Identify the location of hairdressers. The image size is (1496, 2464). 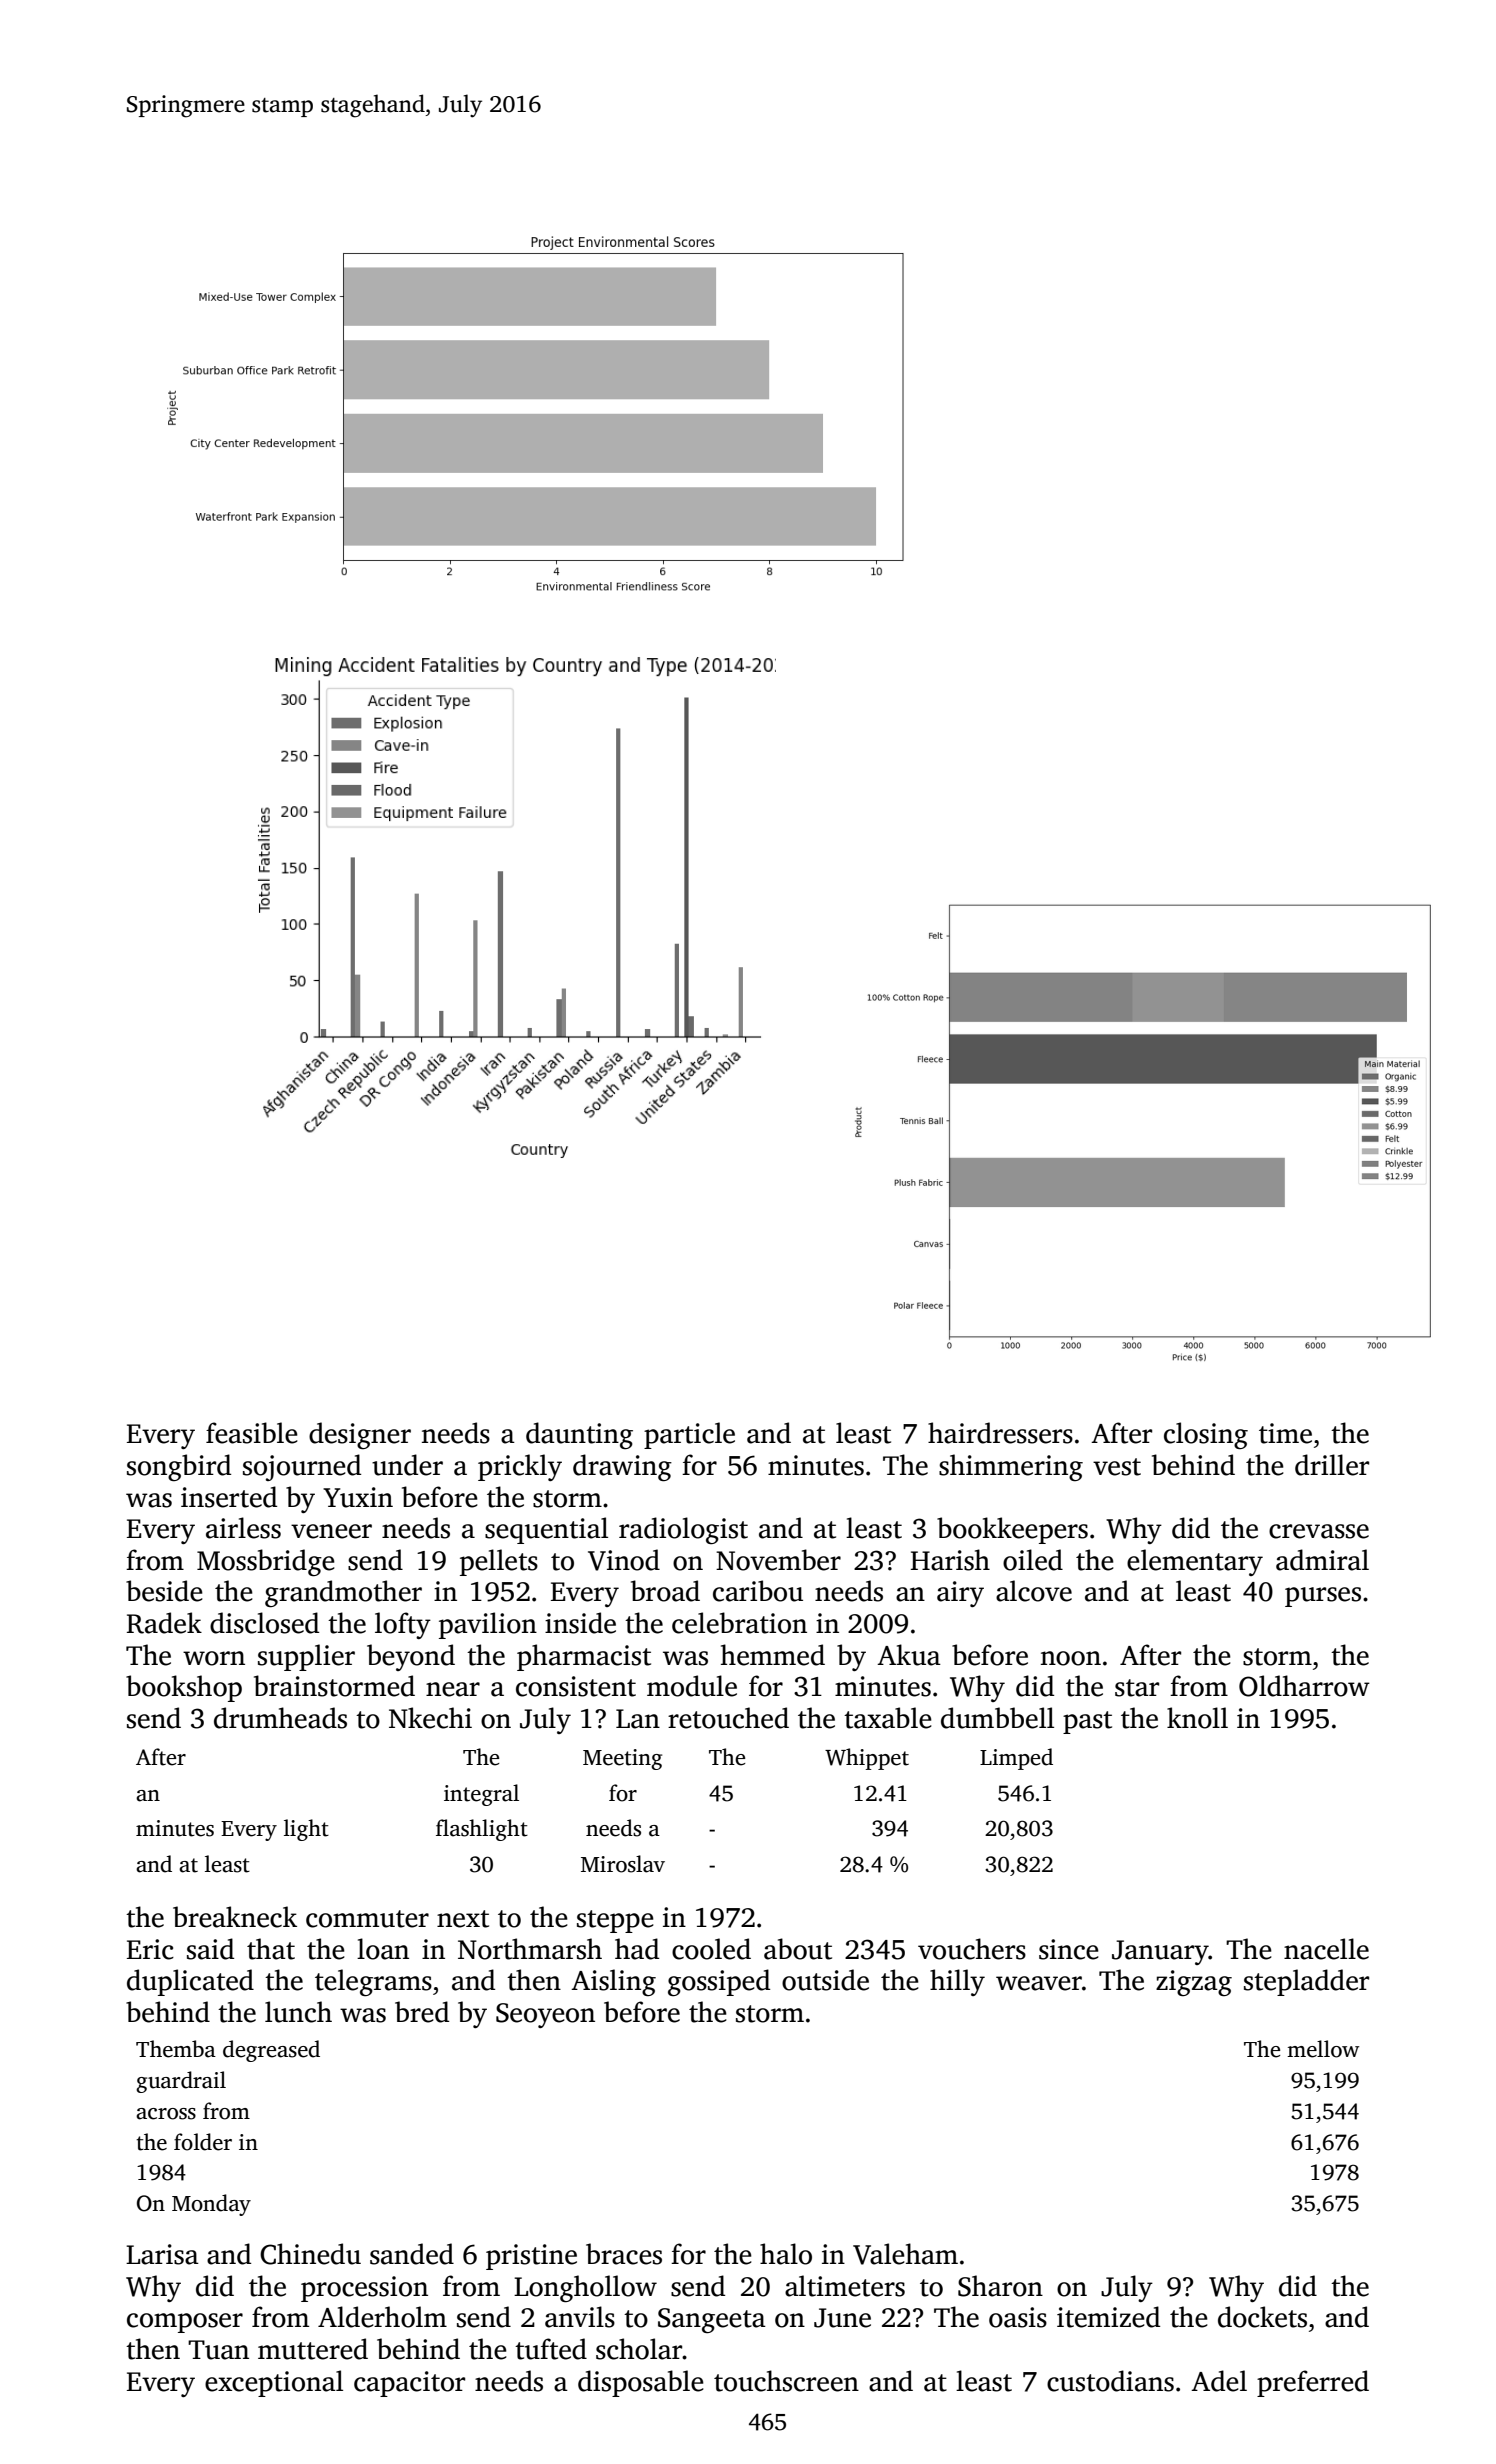
(1000, 1433).
